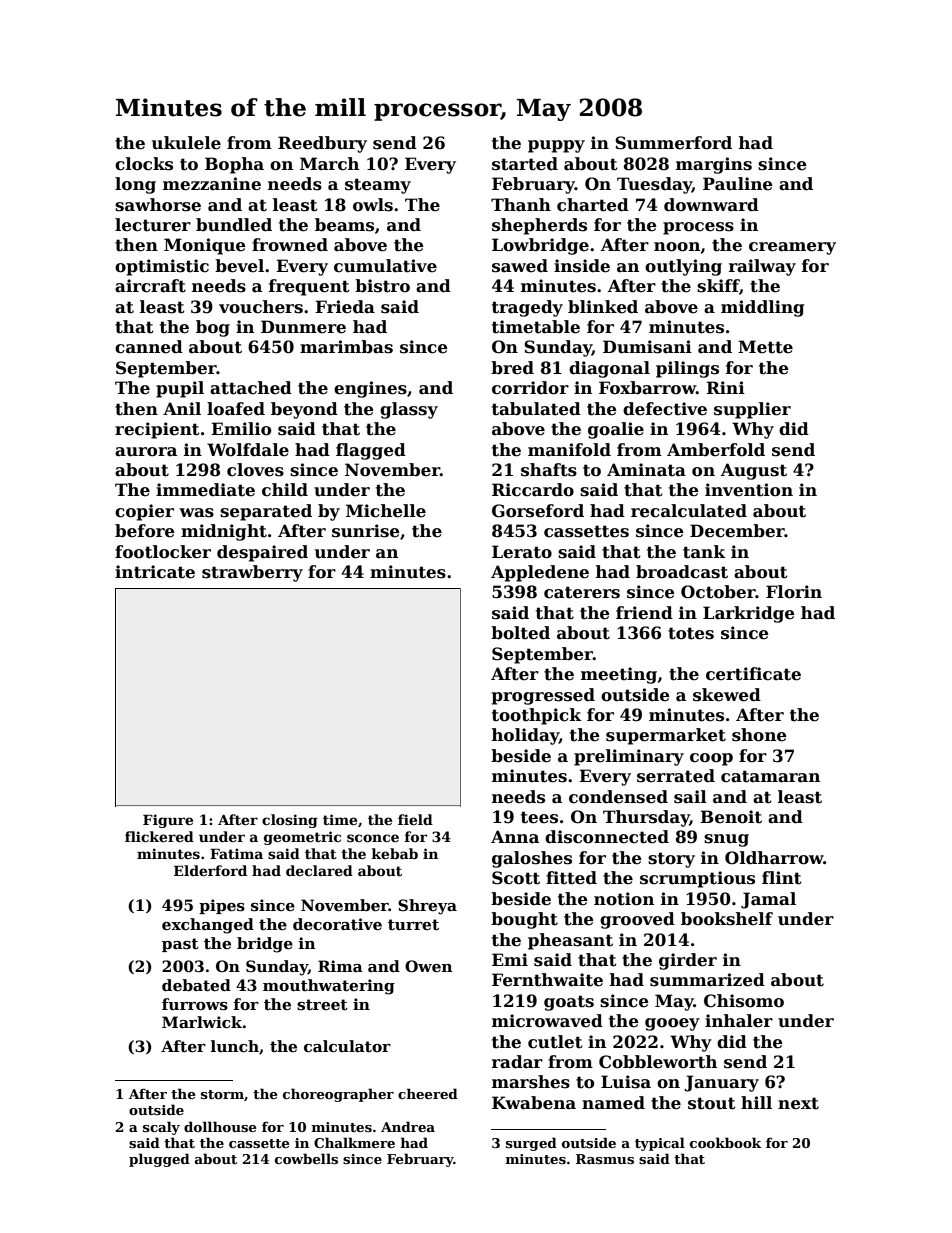  What do you see at coordinates (195, 1004) in the screenshot?
I see `furrows` at bounding box center [195, 1004].
